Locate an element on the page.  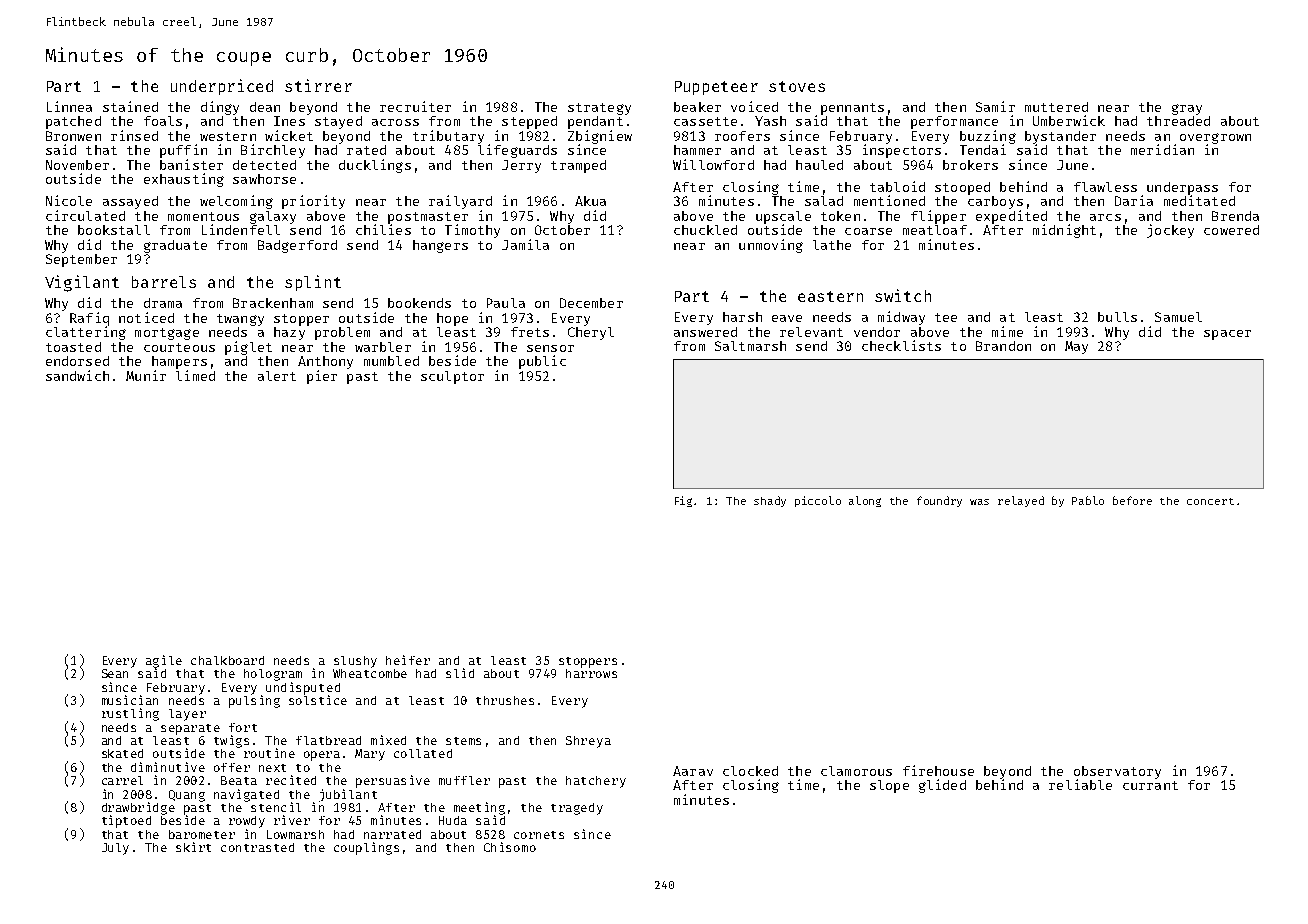
skated is located at coordinates (122, 753).
